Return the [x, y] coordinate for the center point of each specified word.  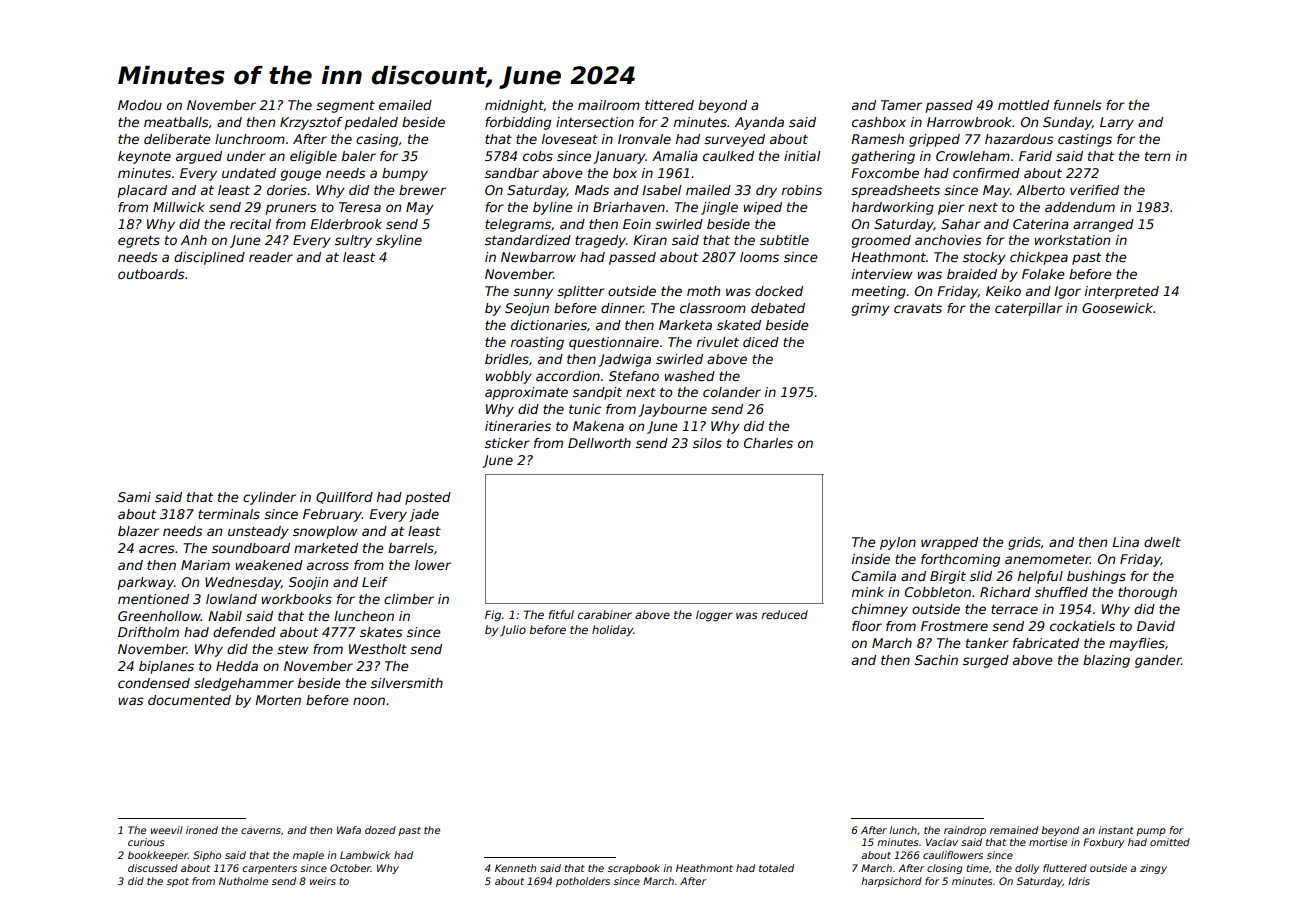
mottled [1023, 105]
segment [345, 107]
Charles [768, 443]
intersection [595, 122]
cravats [918, 308]
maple [308, 856]
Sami [134, 497]
